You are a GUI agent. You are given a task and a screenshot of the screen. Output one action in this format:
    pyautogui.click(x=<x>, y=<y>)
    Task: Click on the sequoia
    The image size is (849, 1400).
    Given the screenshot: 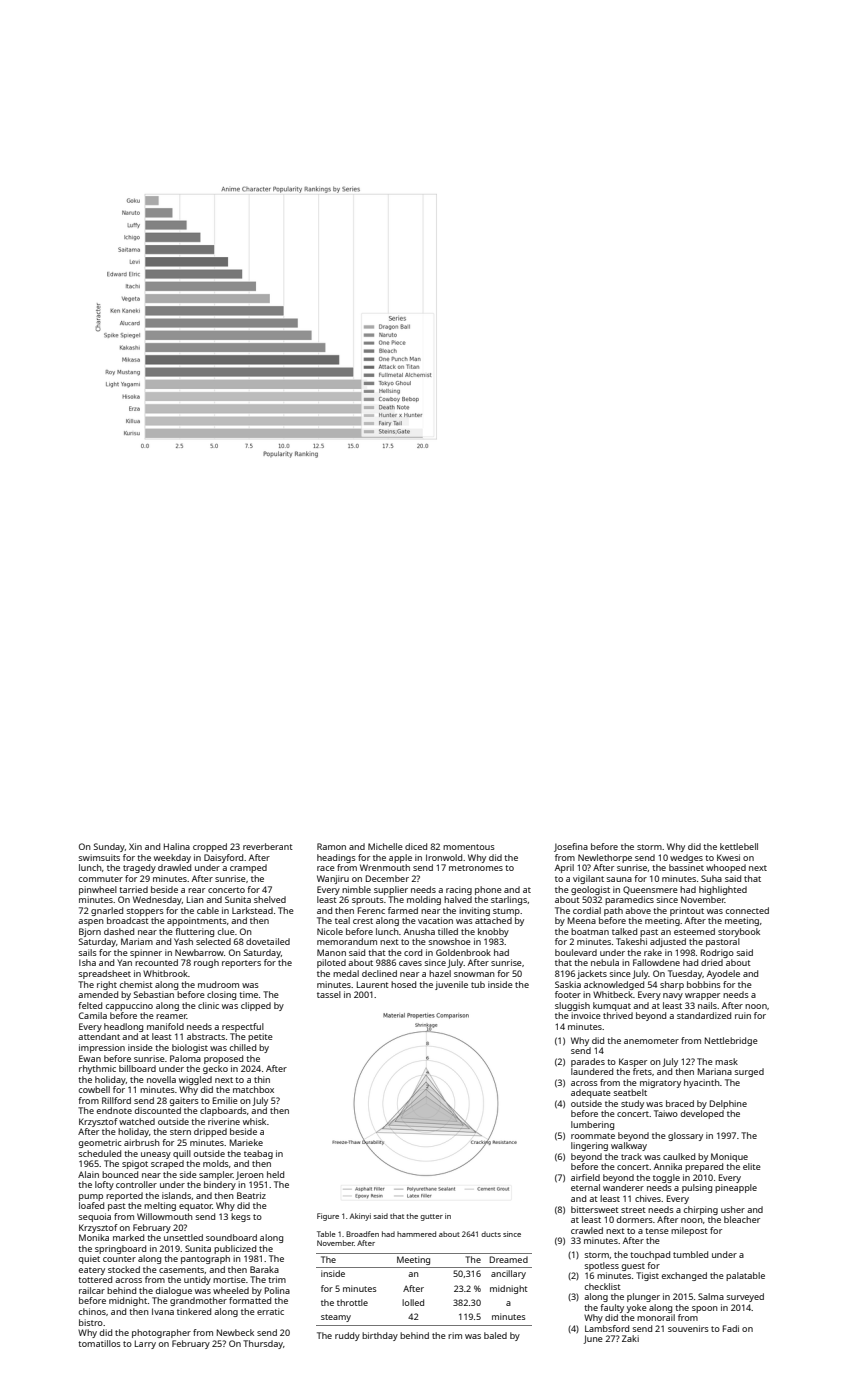 What is the action you would take?
    pyautogui.click(x=95, y=1217)
